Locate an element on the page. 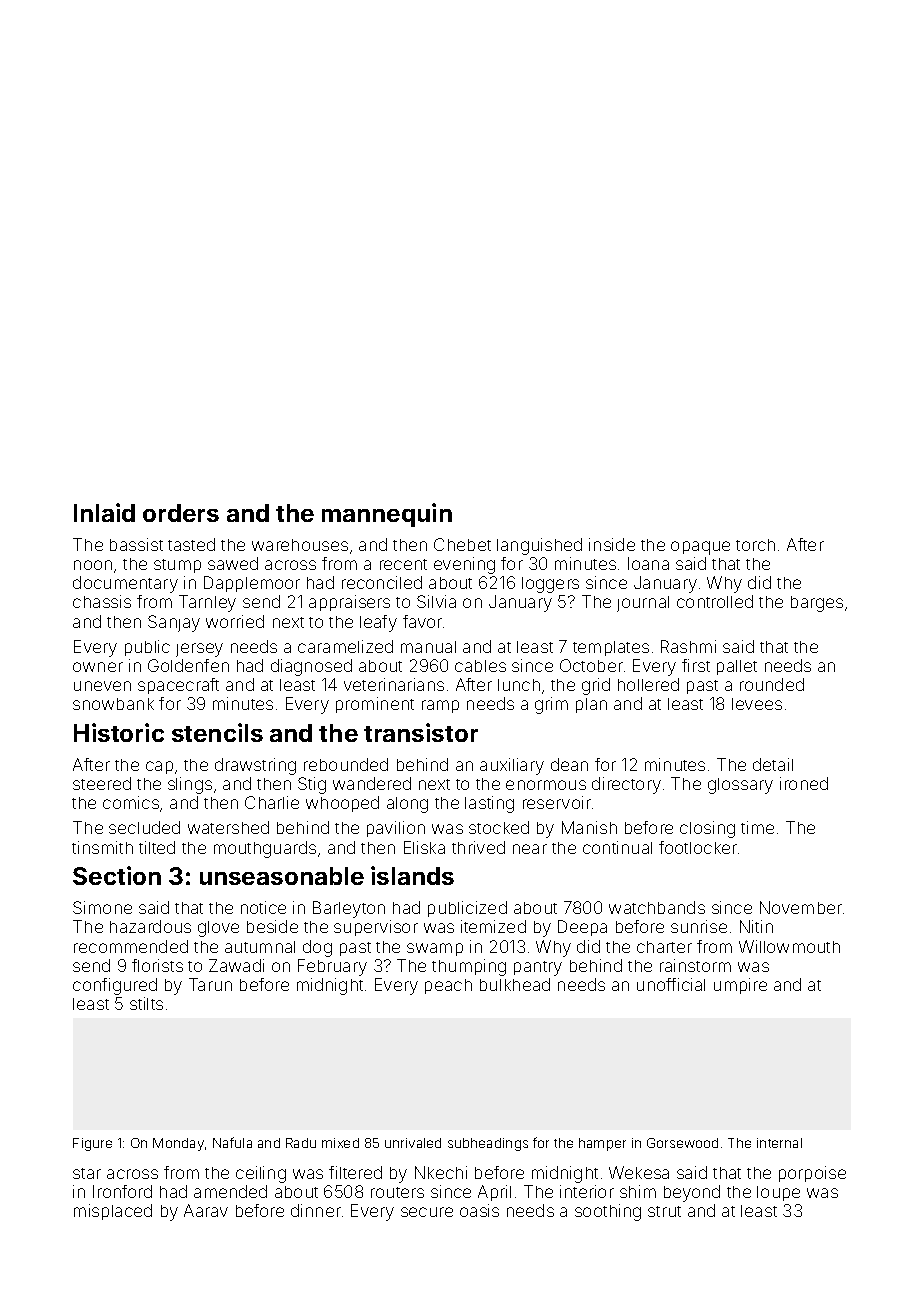  Aarav is located at coordinates (206, 1210).
